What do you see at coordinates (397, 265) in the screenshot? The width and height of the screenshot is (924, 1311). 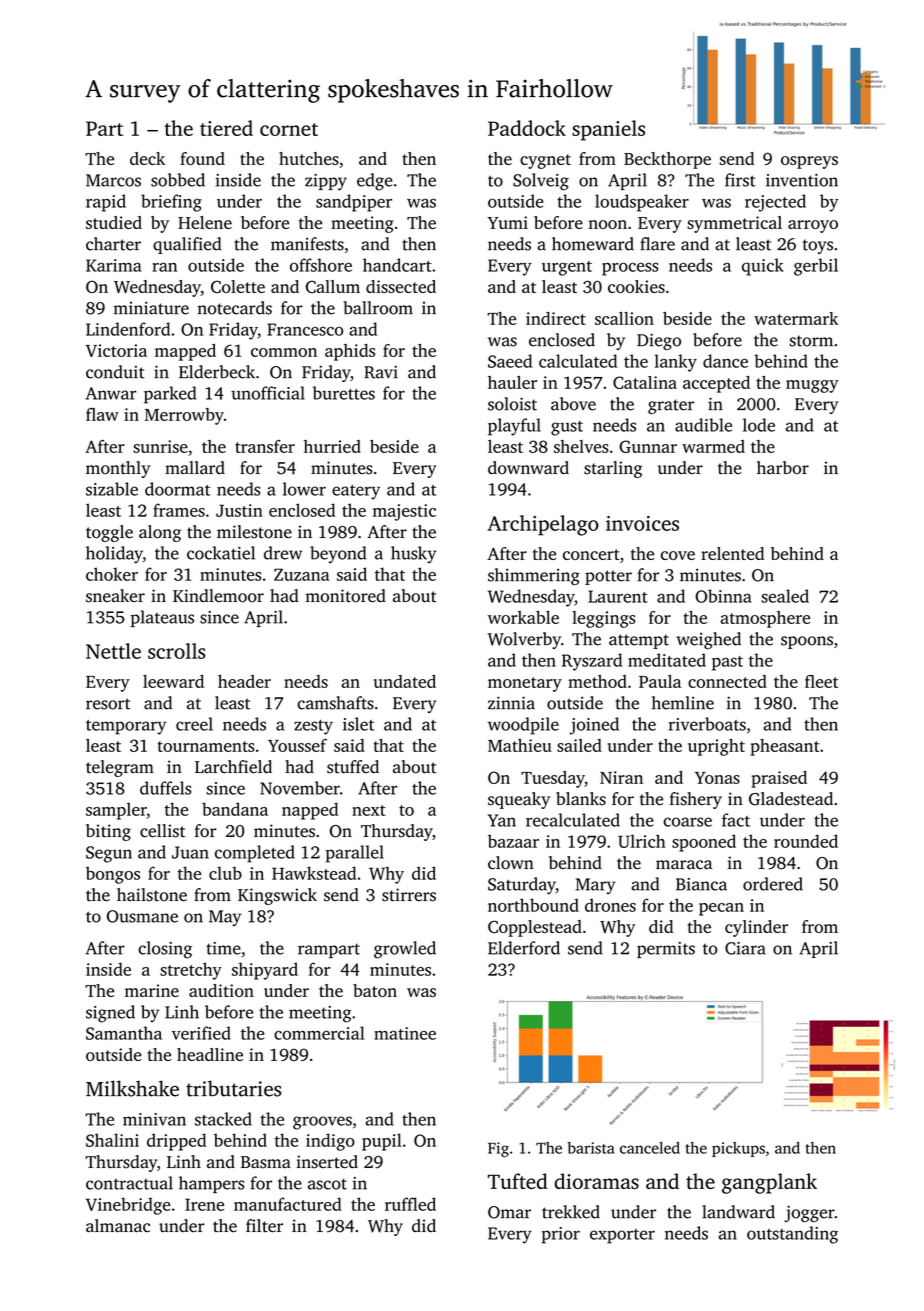 I see `handcart` at bounding box center [397, 265].
